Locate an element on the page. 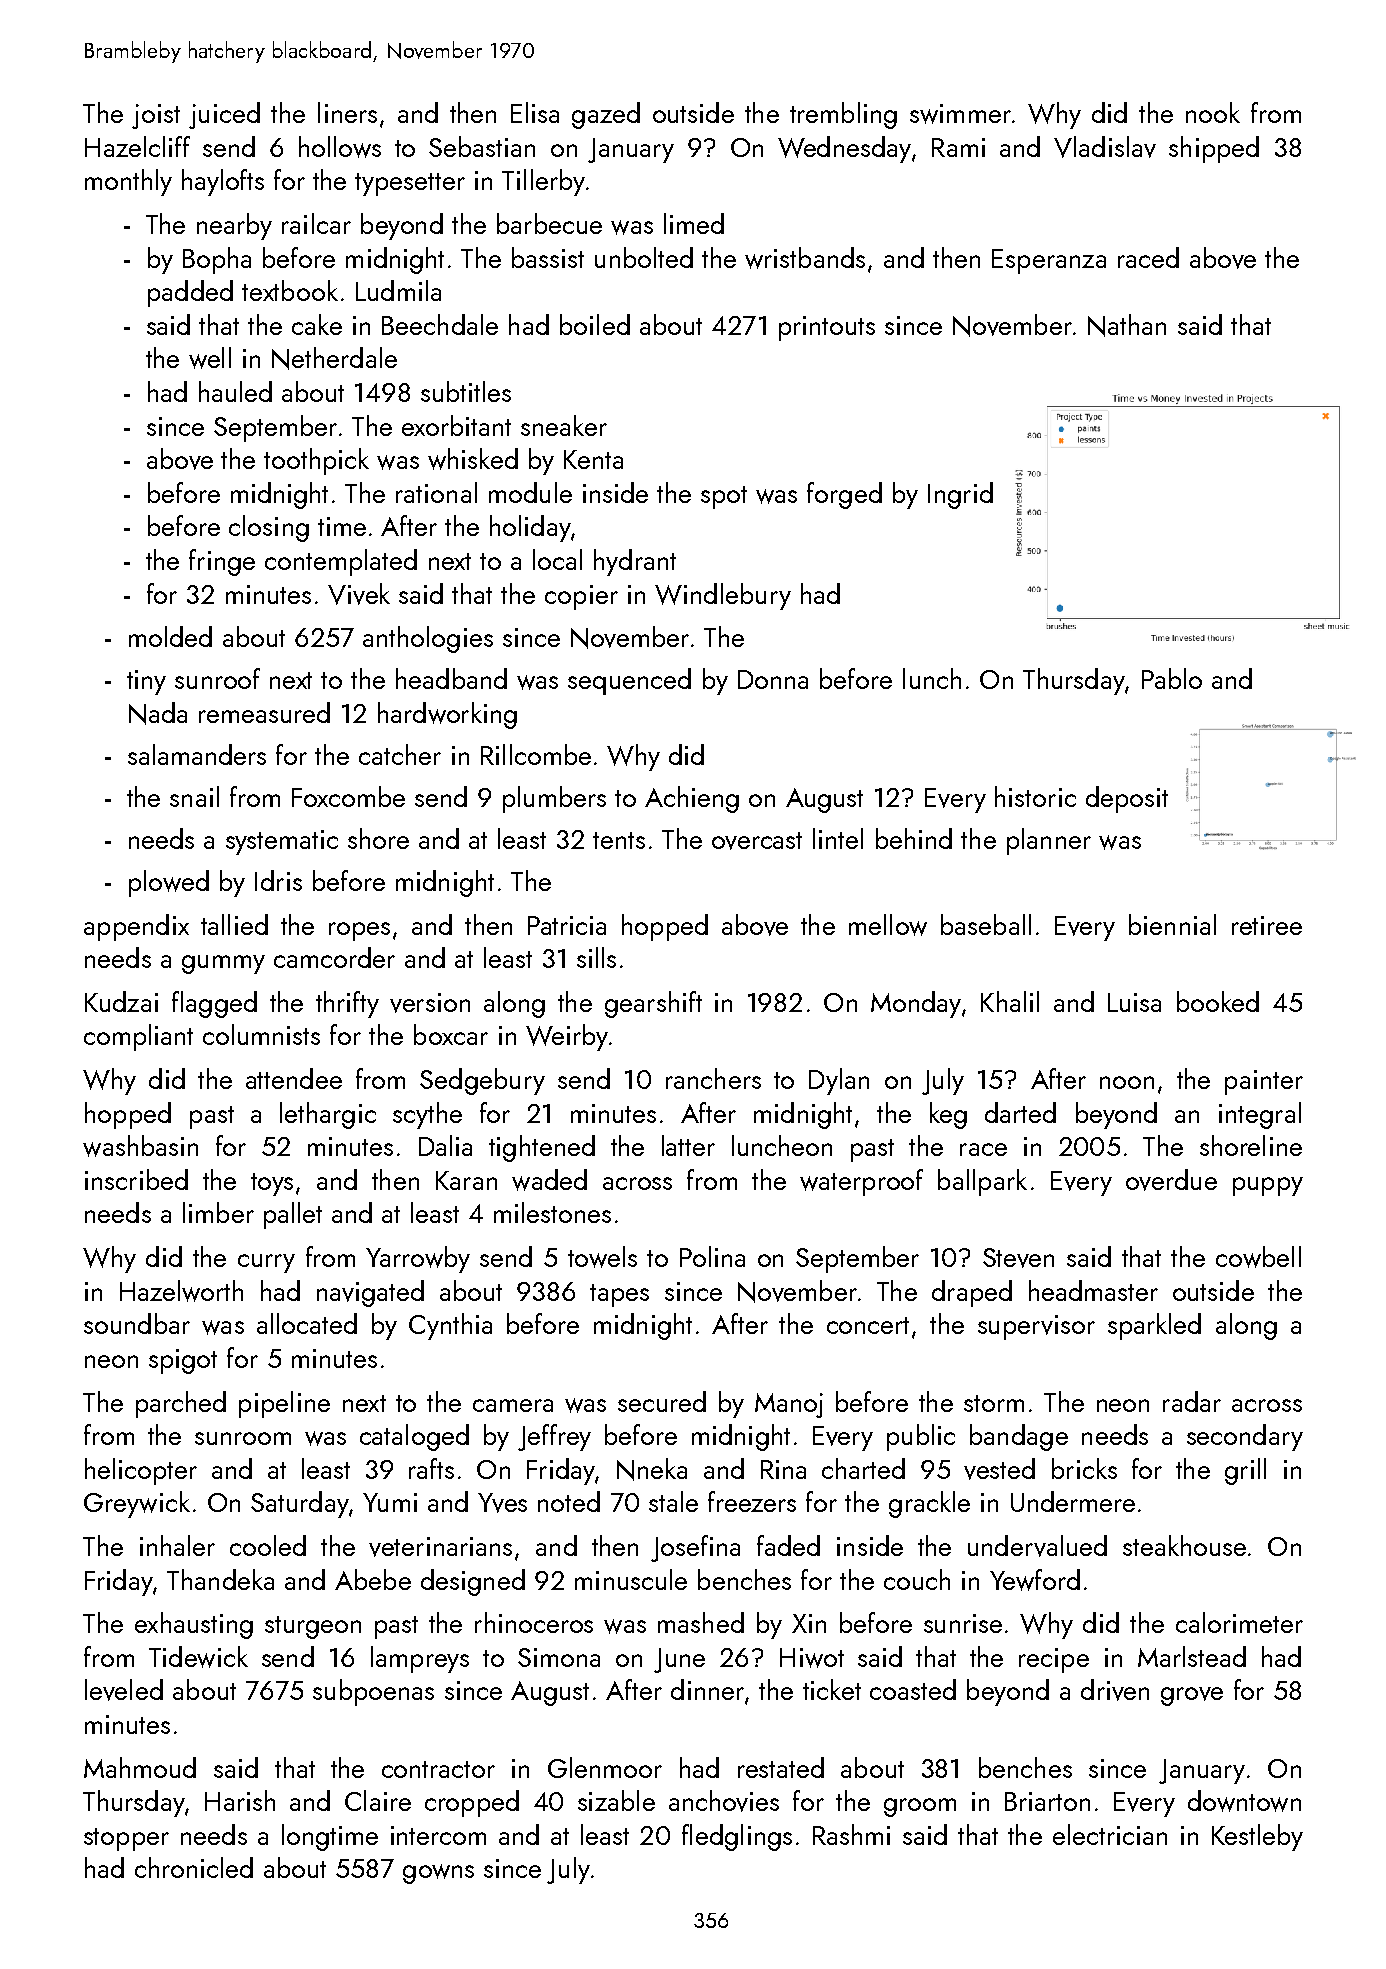 The height and width of the document is (1969, 1386). fringe is located at coordinates (222, 562).
